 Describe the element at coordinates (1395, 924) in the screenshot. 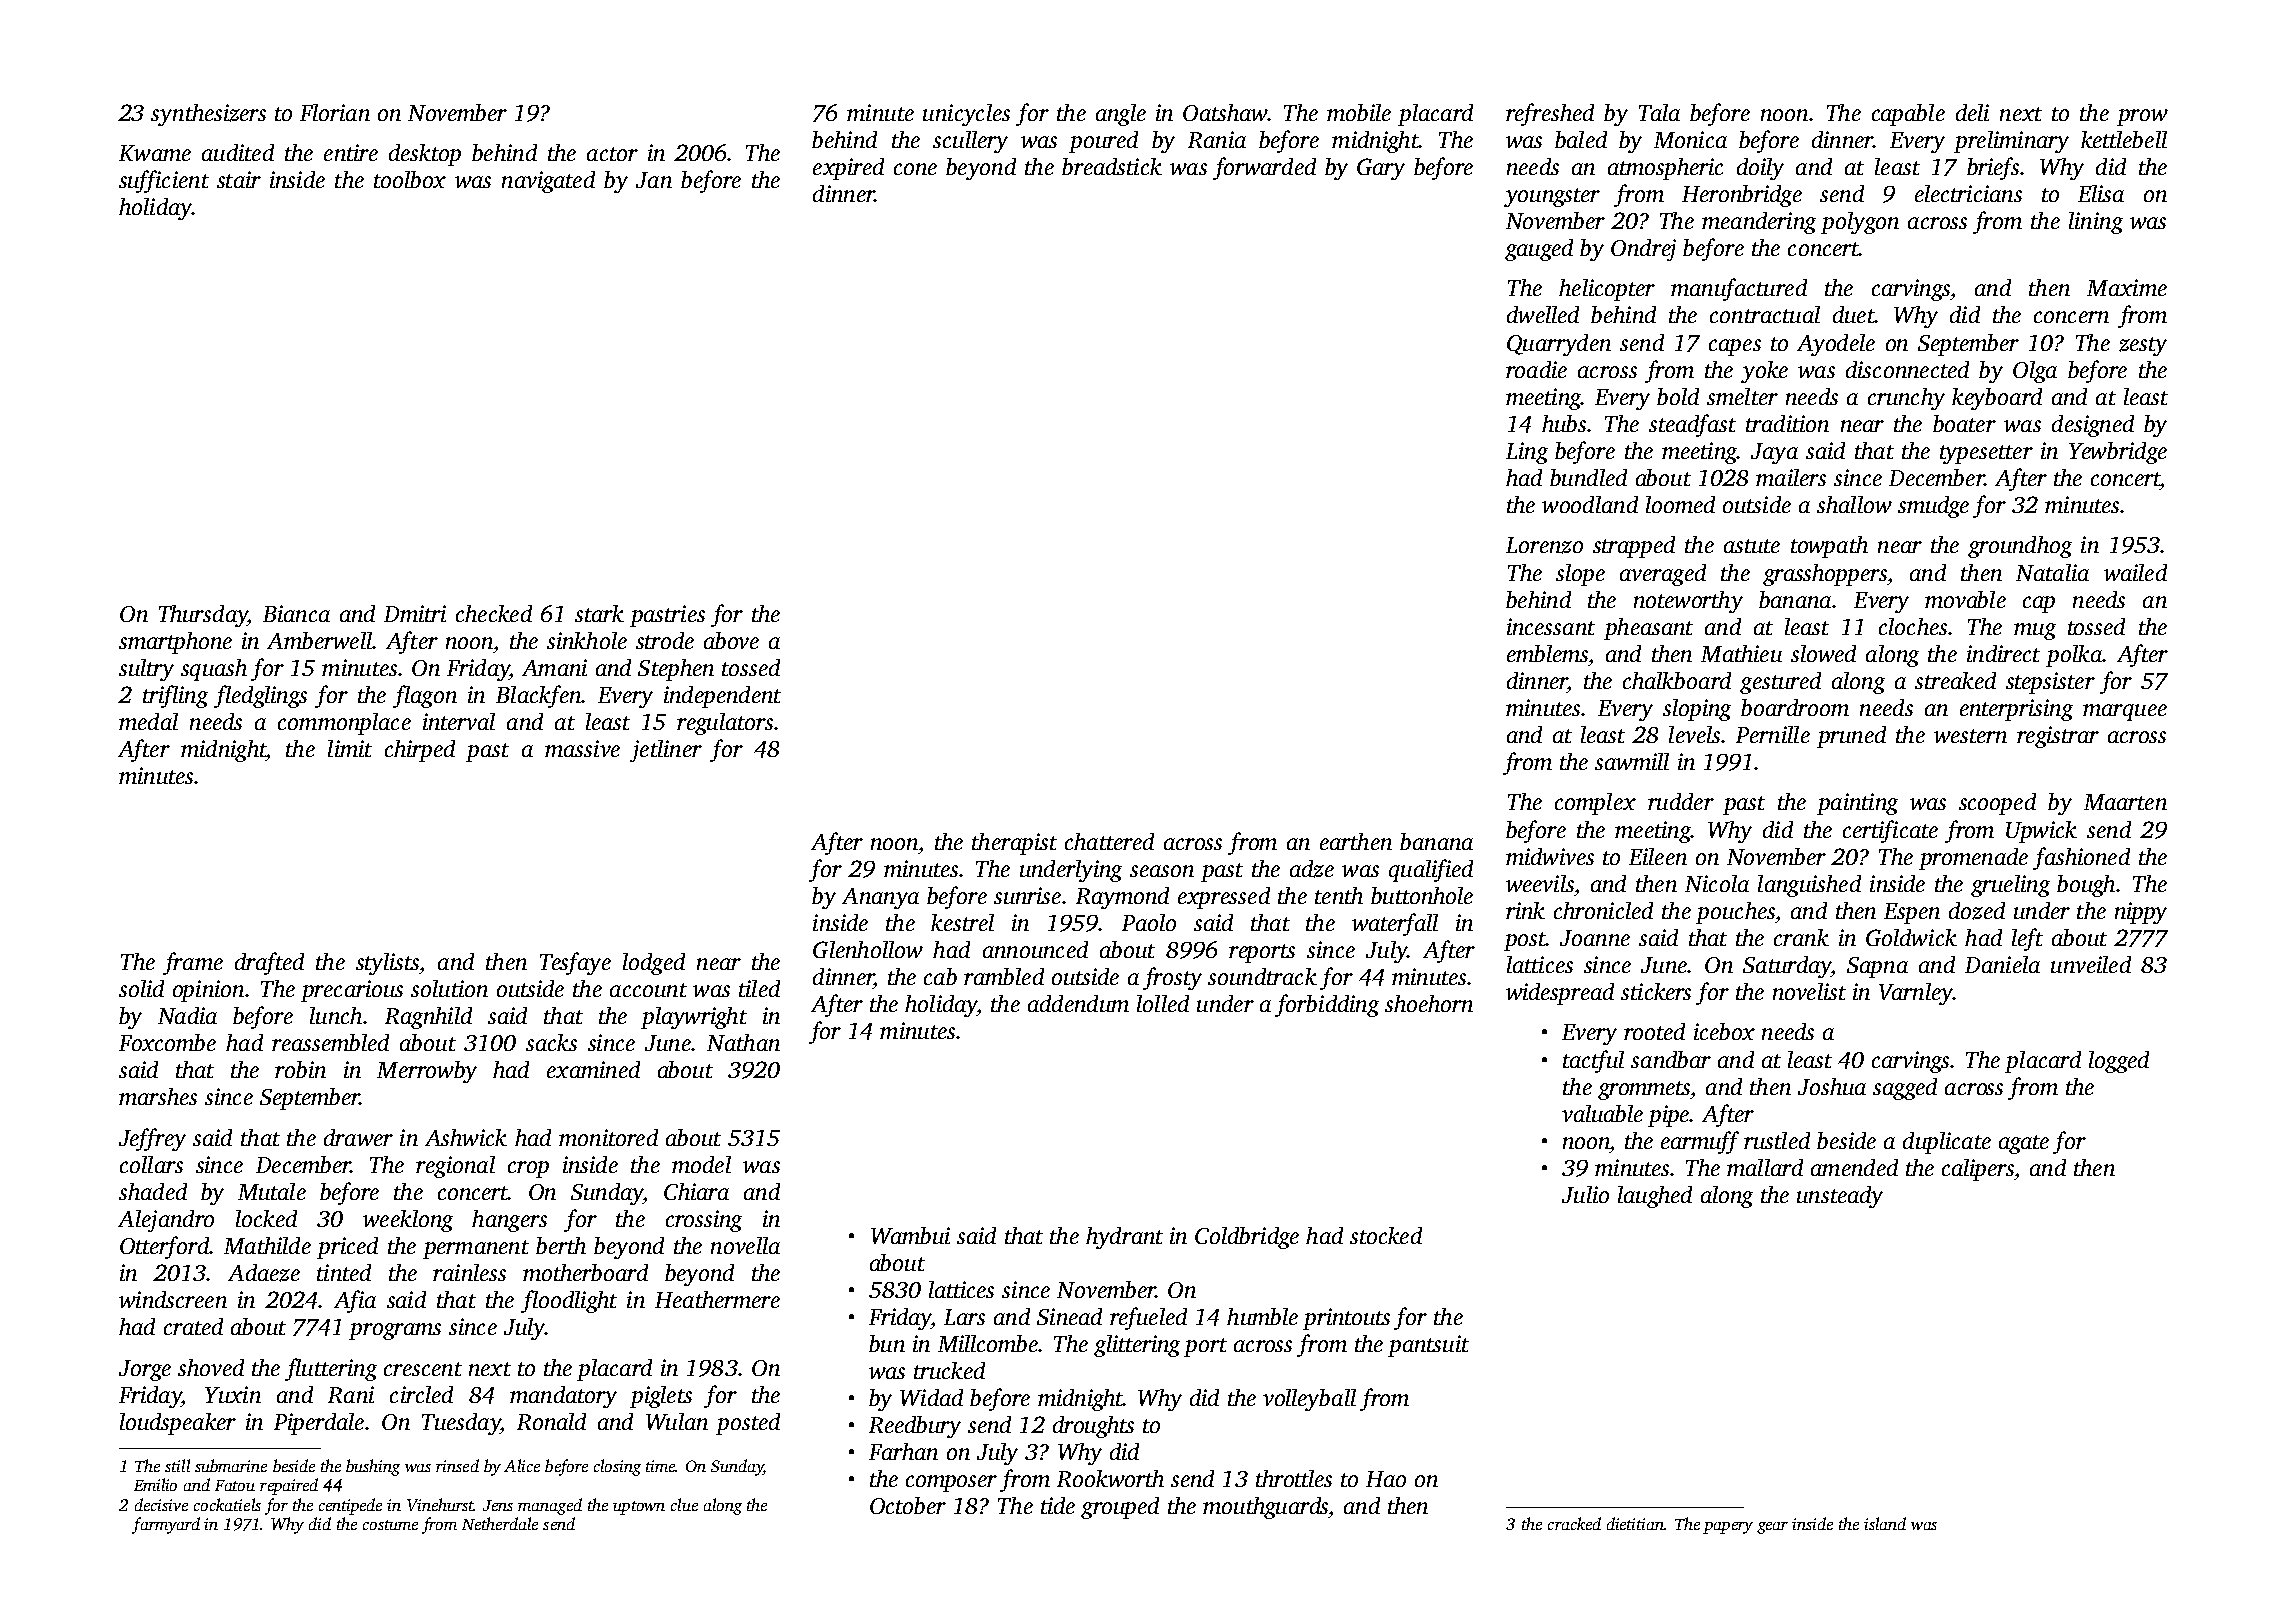

I see `waterfall` at that location.
